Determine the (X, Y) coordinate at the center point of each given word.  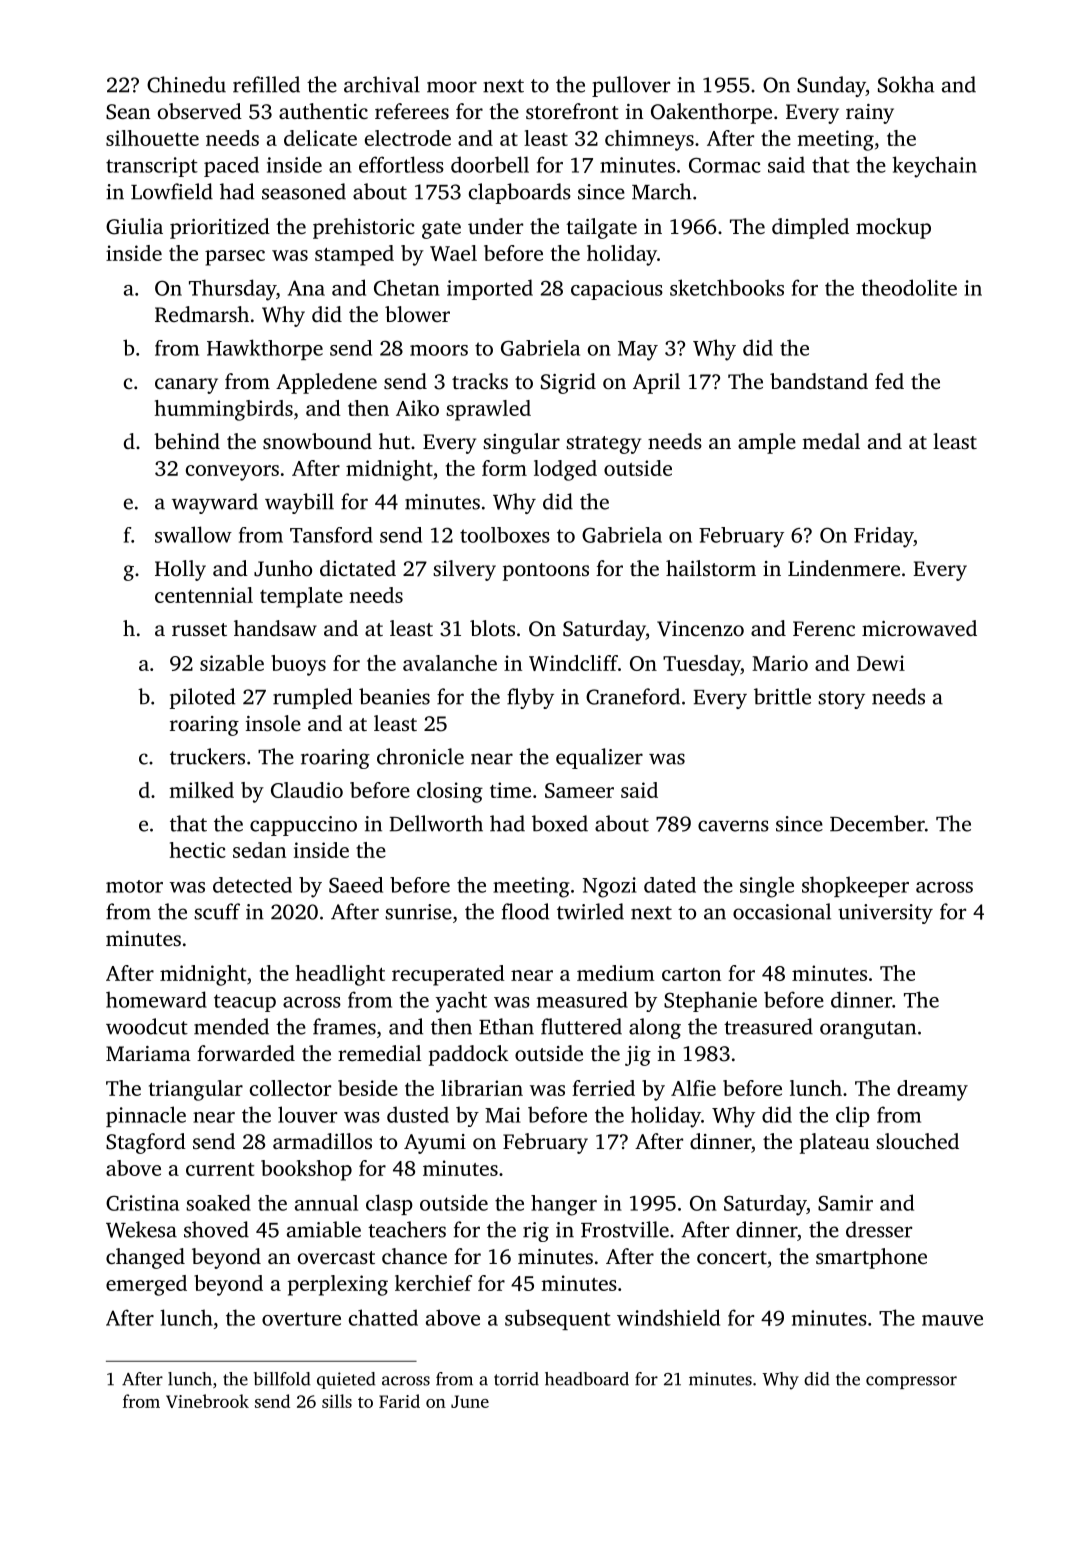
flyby (530, 698)
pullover (631, 86)
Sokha (906, 84)
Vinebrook (207, 1401)
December (877, 823)
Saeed (356, 885)
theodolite (909, 287)
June (470, 1401)
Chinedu (186, 84)
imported (490, 289)
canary (186, 386)
